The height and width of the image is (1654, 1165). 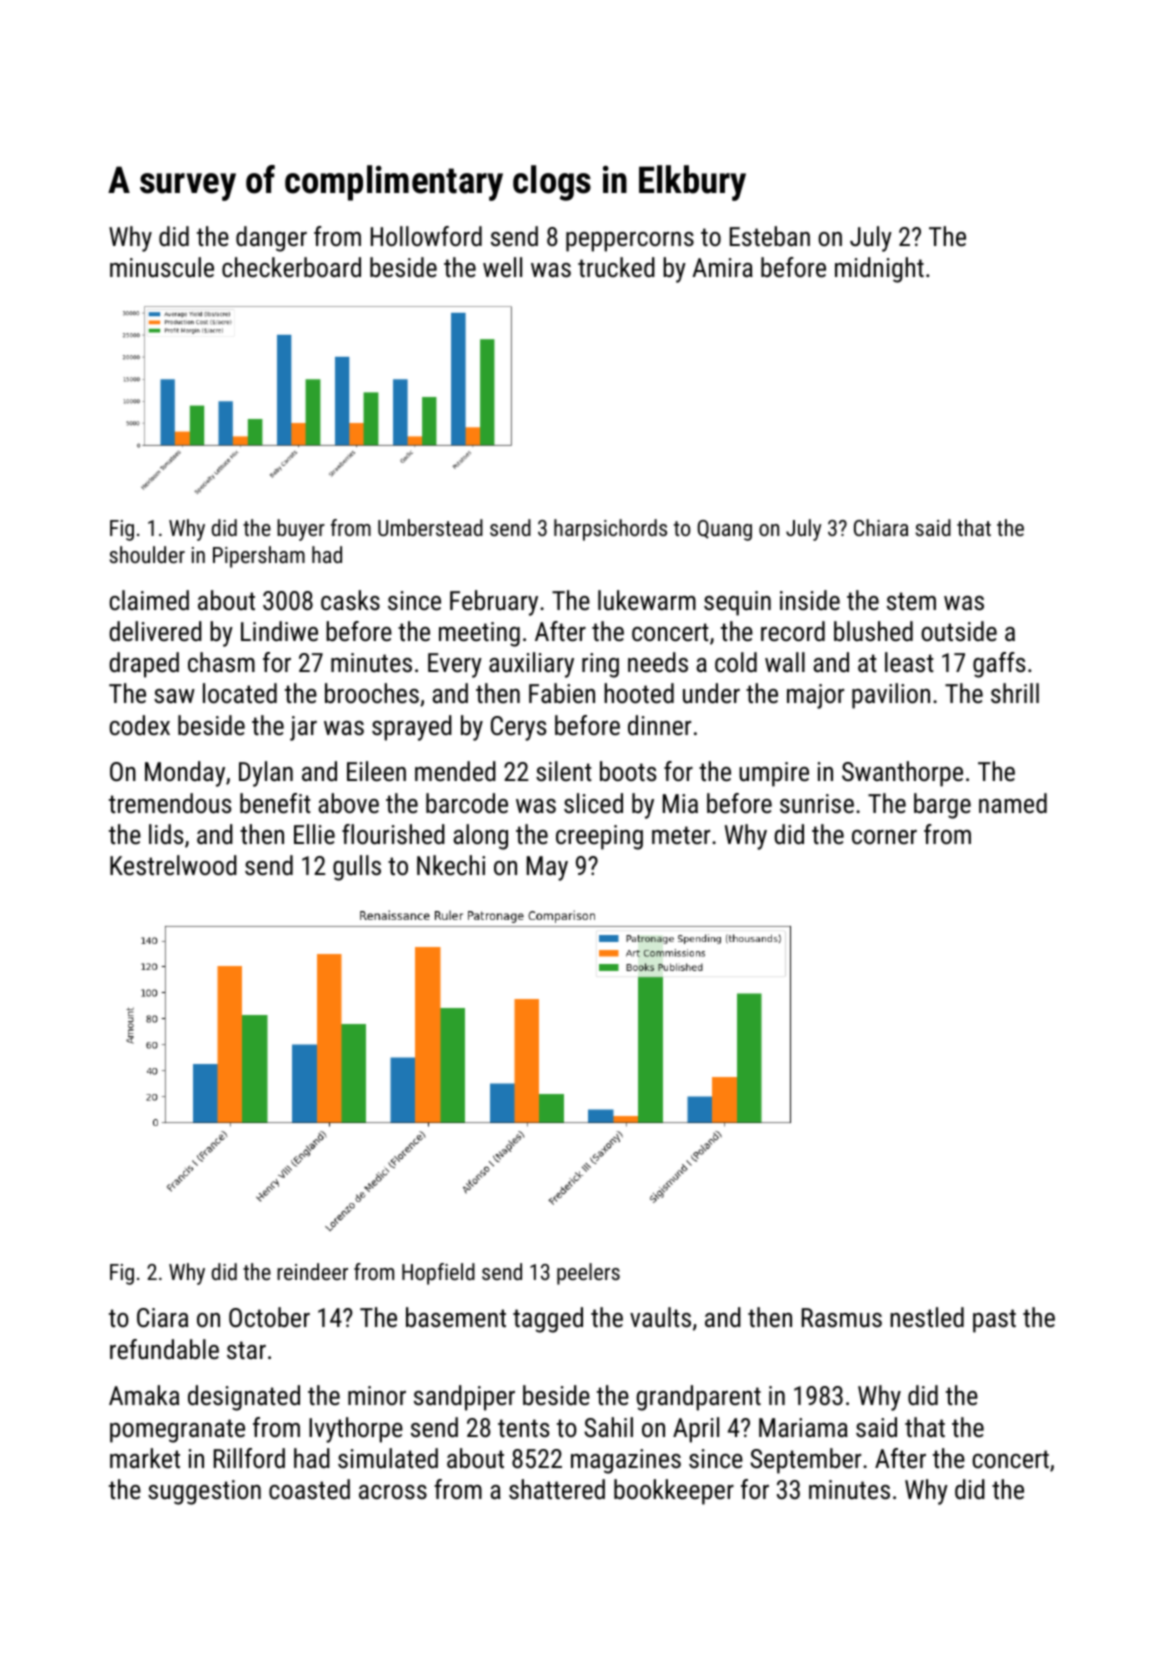 What do you see at coordinates (144, 665) in the image?
I see `draped` at bounding box center [144, 665].
